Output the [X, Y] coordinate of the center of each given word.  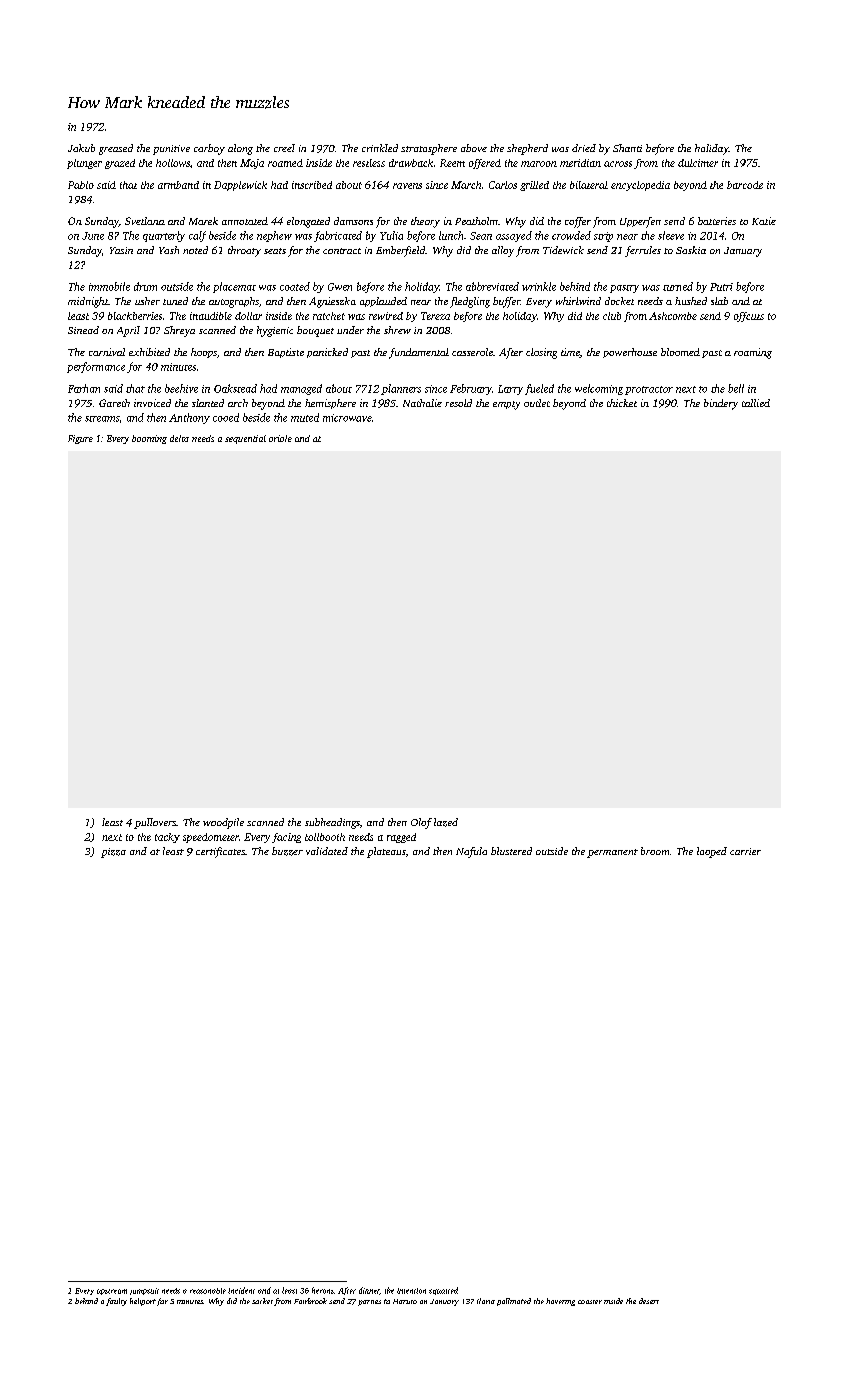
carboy [209, 149]
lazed [446, 822]
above [474, 148]
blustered [511, 851]
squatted [443, 1291]
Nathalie [422, 403]
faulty [116, 1302]
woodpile [223, 823]
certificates [220, 852]
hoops [204, 353]
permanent [612, 853]
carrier [745, 851]
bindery [721, 404]
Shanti [627, 148]
